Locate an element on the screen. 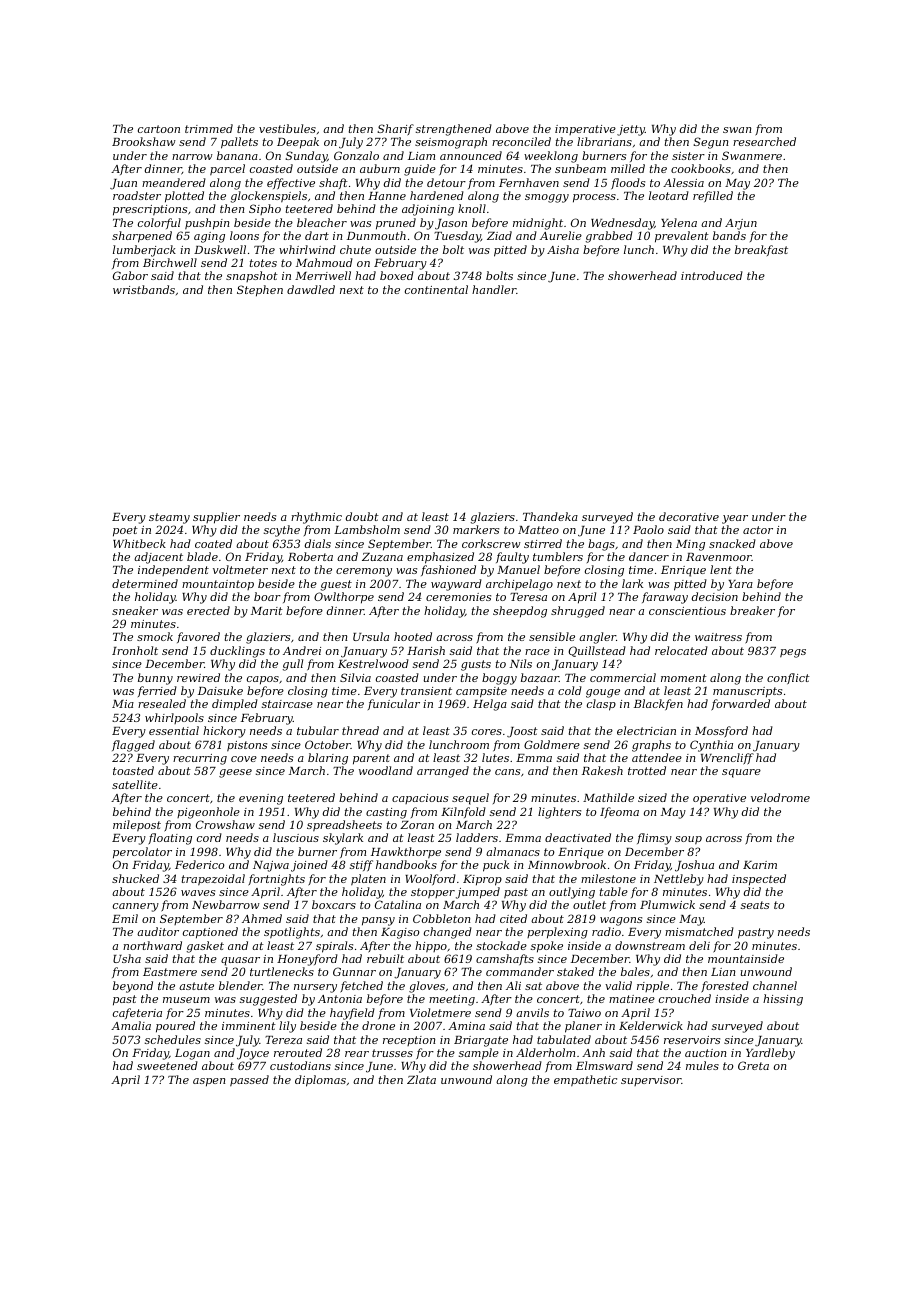 This screenshot has width=924, height=1308. seismograph is located at coordinates (451, 143).
